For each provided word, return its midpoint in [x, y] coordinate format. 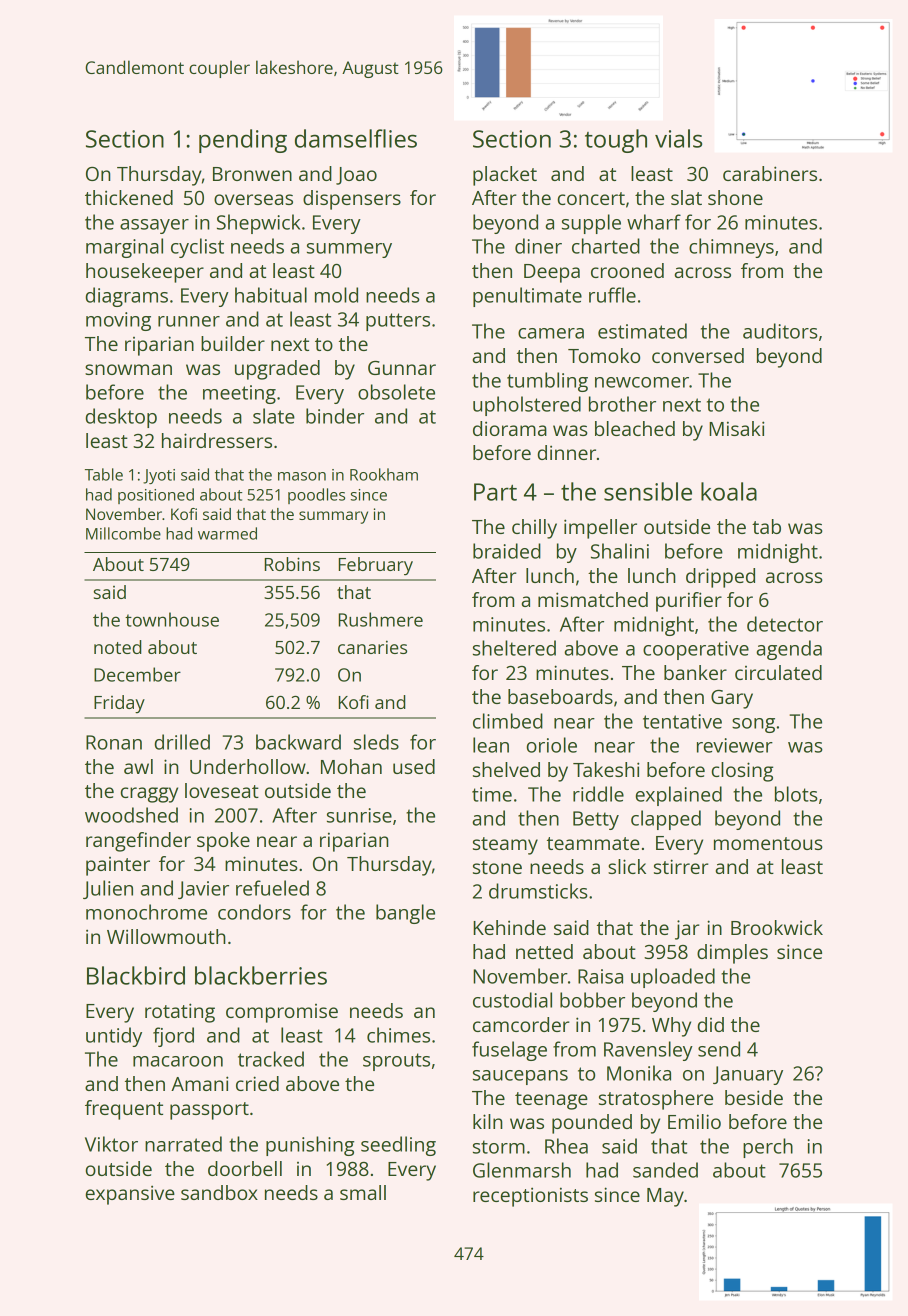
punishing [310, 1146]
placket [505, 176]
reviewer [735, 745]
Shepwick [258, 224]
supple [591, 224]
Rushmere [381, 619]
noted [117, 647]
